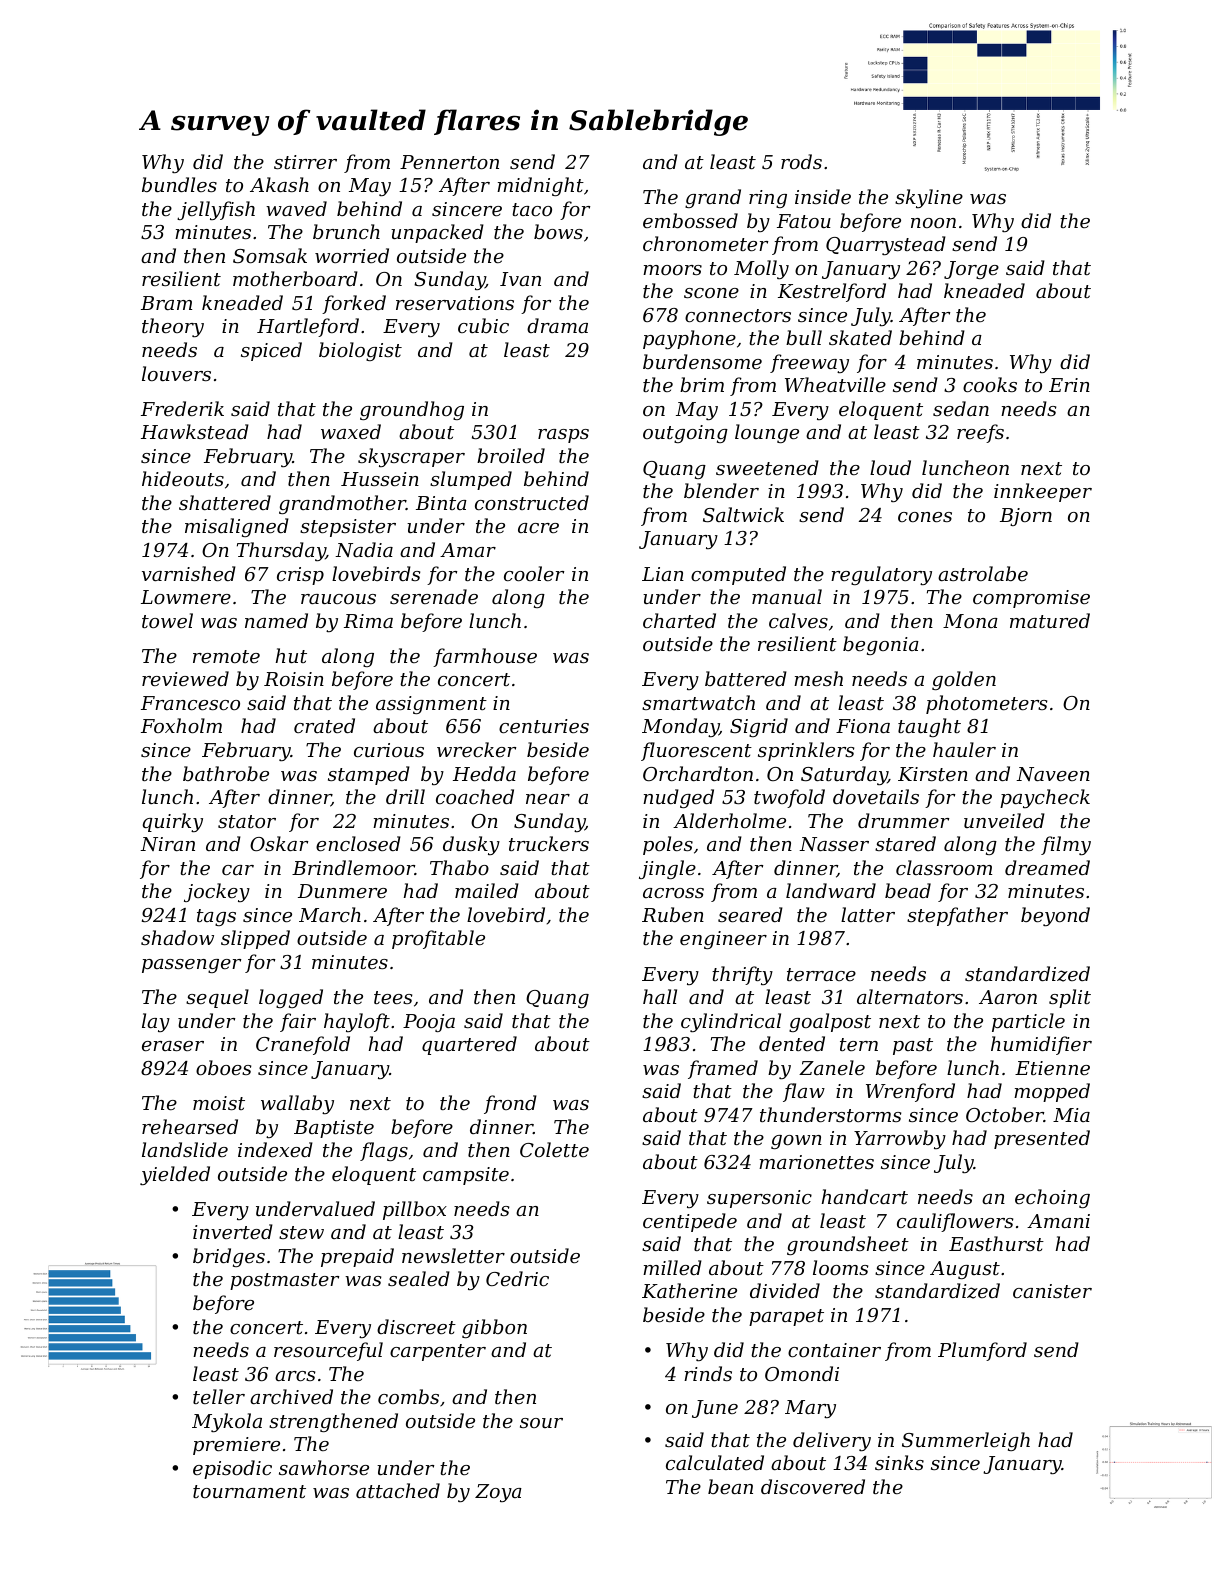  Describe the element at coordinates (449, 162) in the screenshot. I see `Pennerton` at that location.
